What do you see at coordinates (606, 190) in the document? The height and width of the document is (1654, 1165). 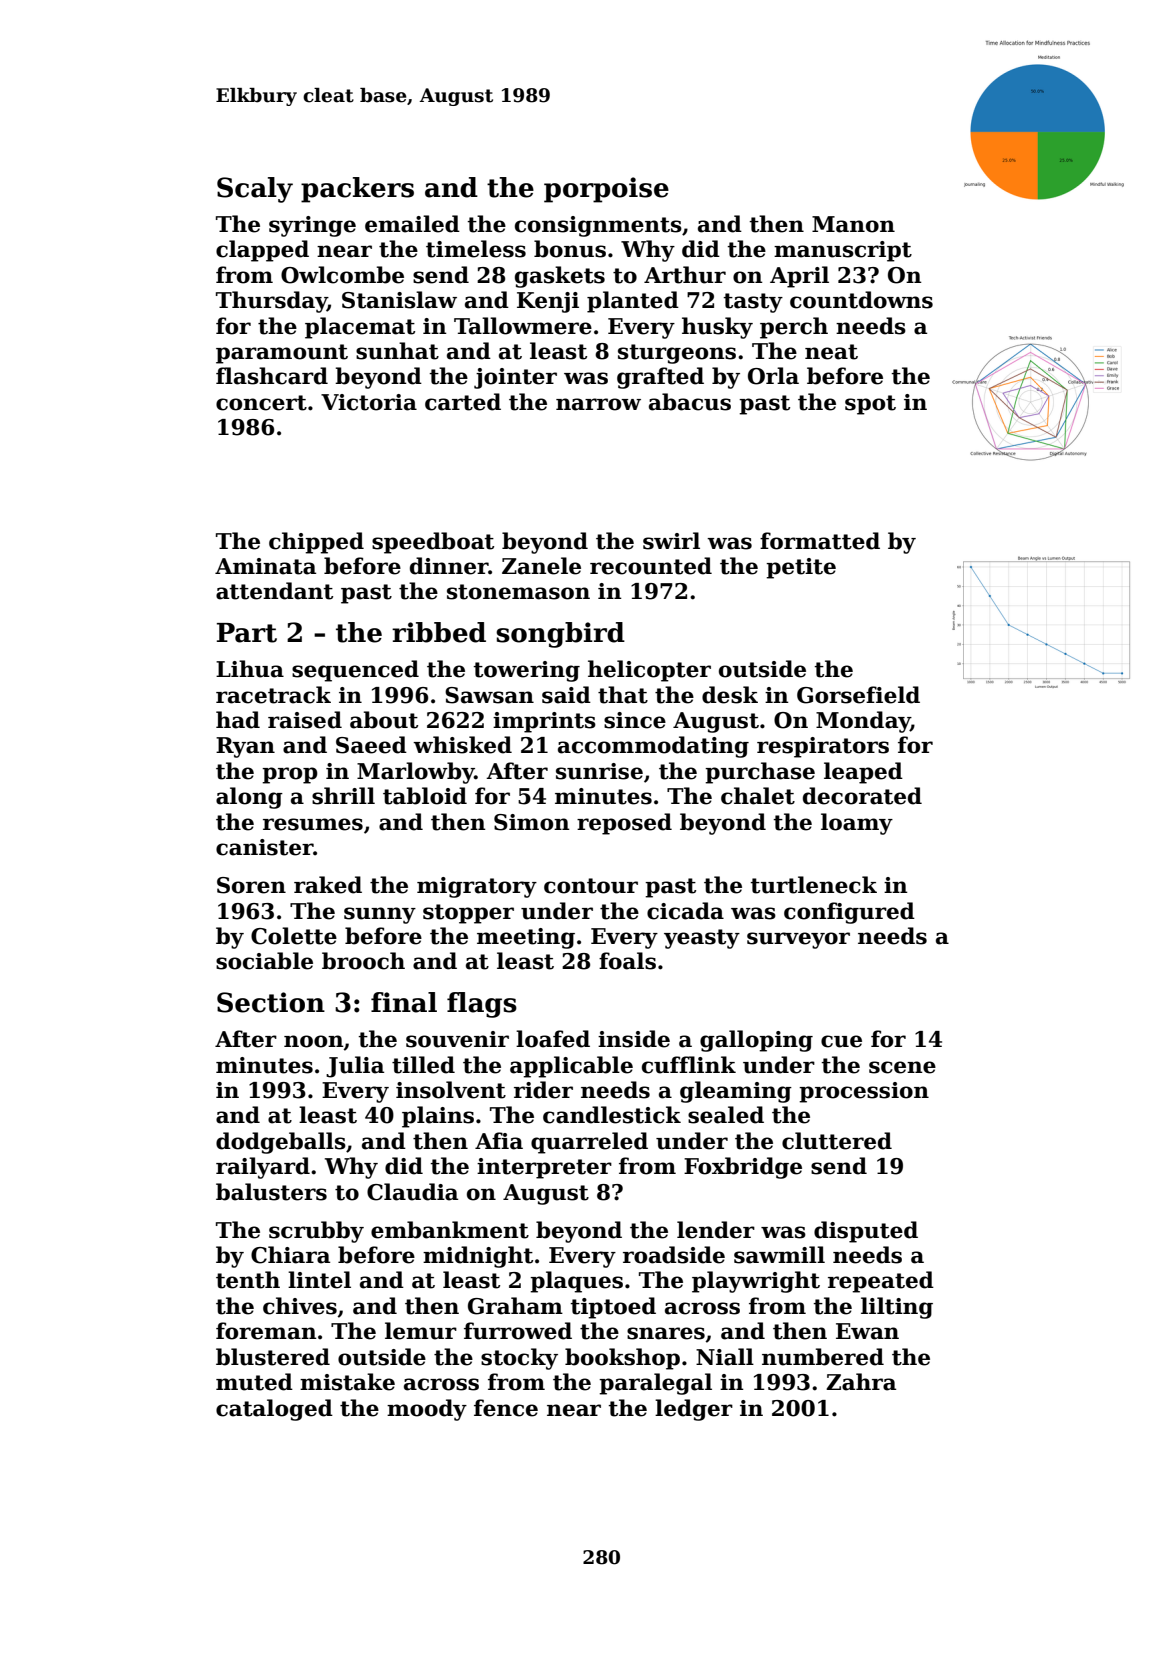 I see `porpoise` at bounding box center [606, 190].
